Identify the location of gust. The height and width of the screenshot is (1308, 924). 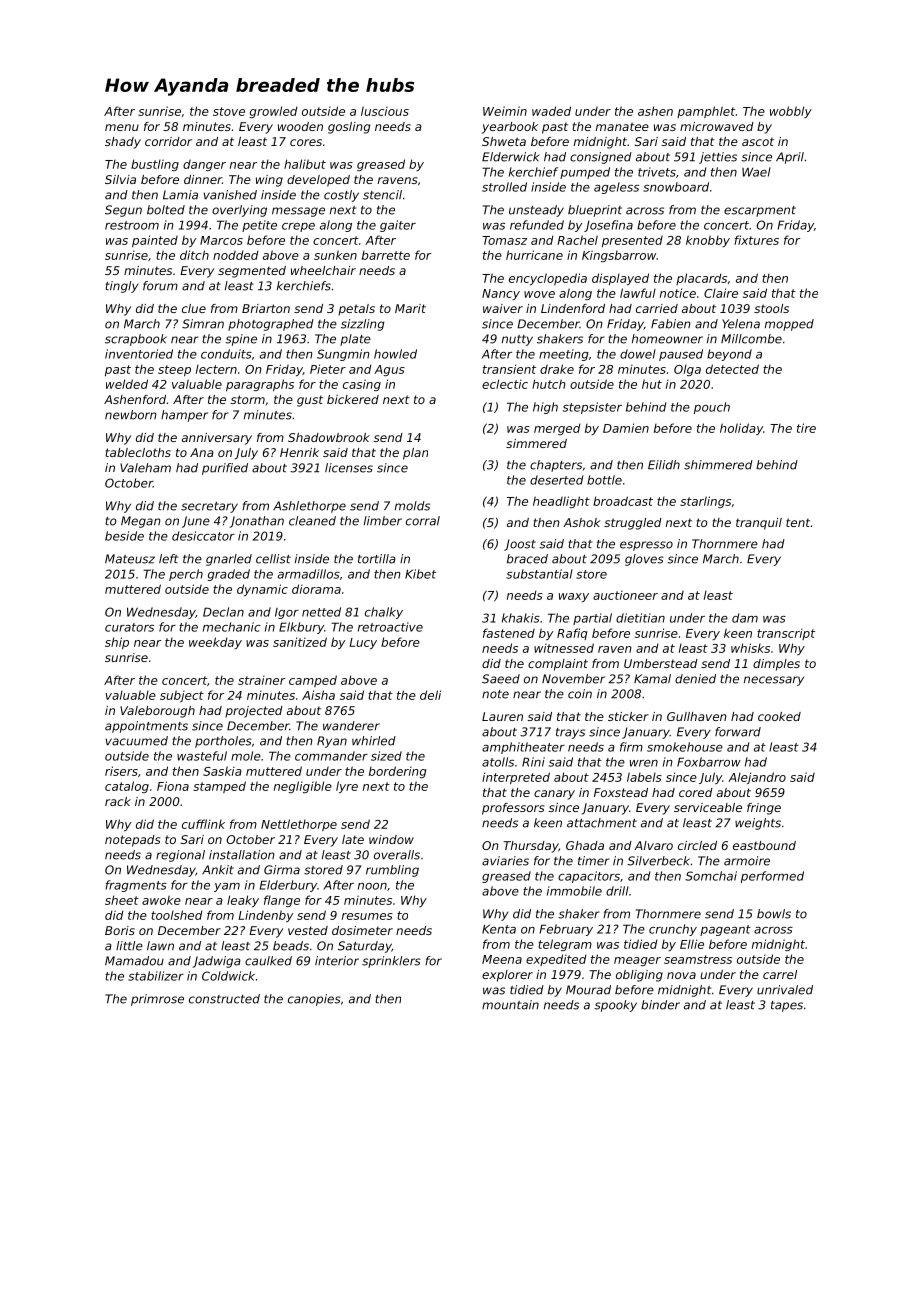
(310, 401).
